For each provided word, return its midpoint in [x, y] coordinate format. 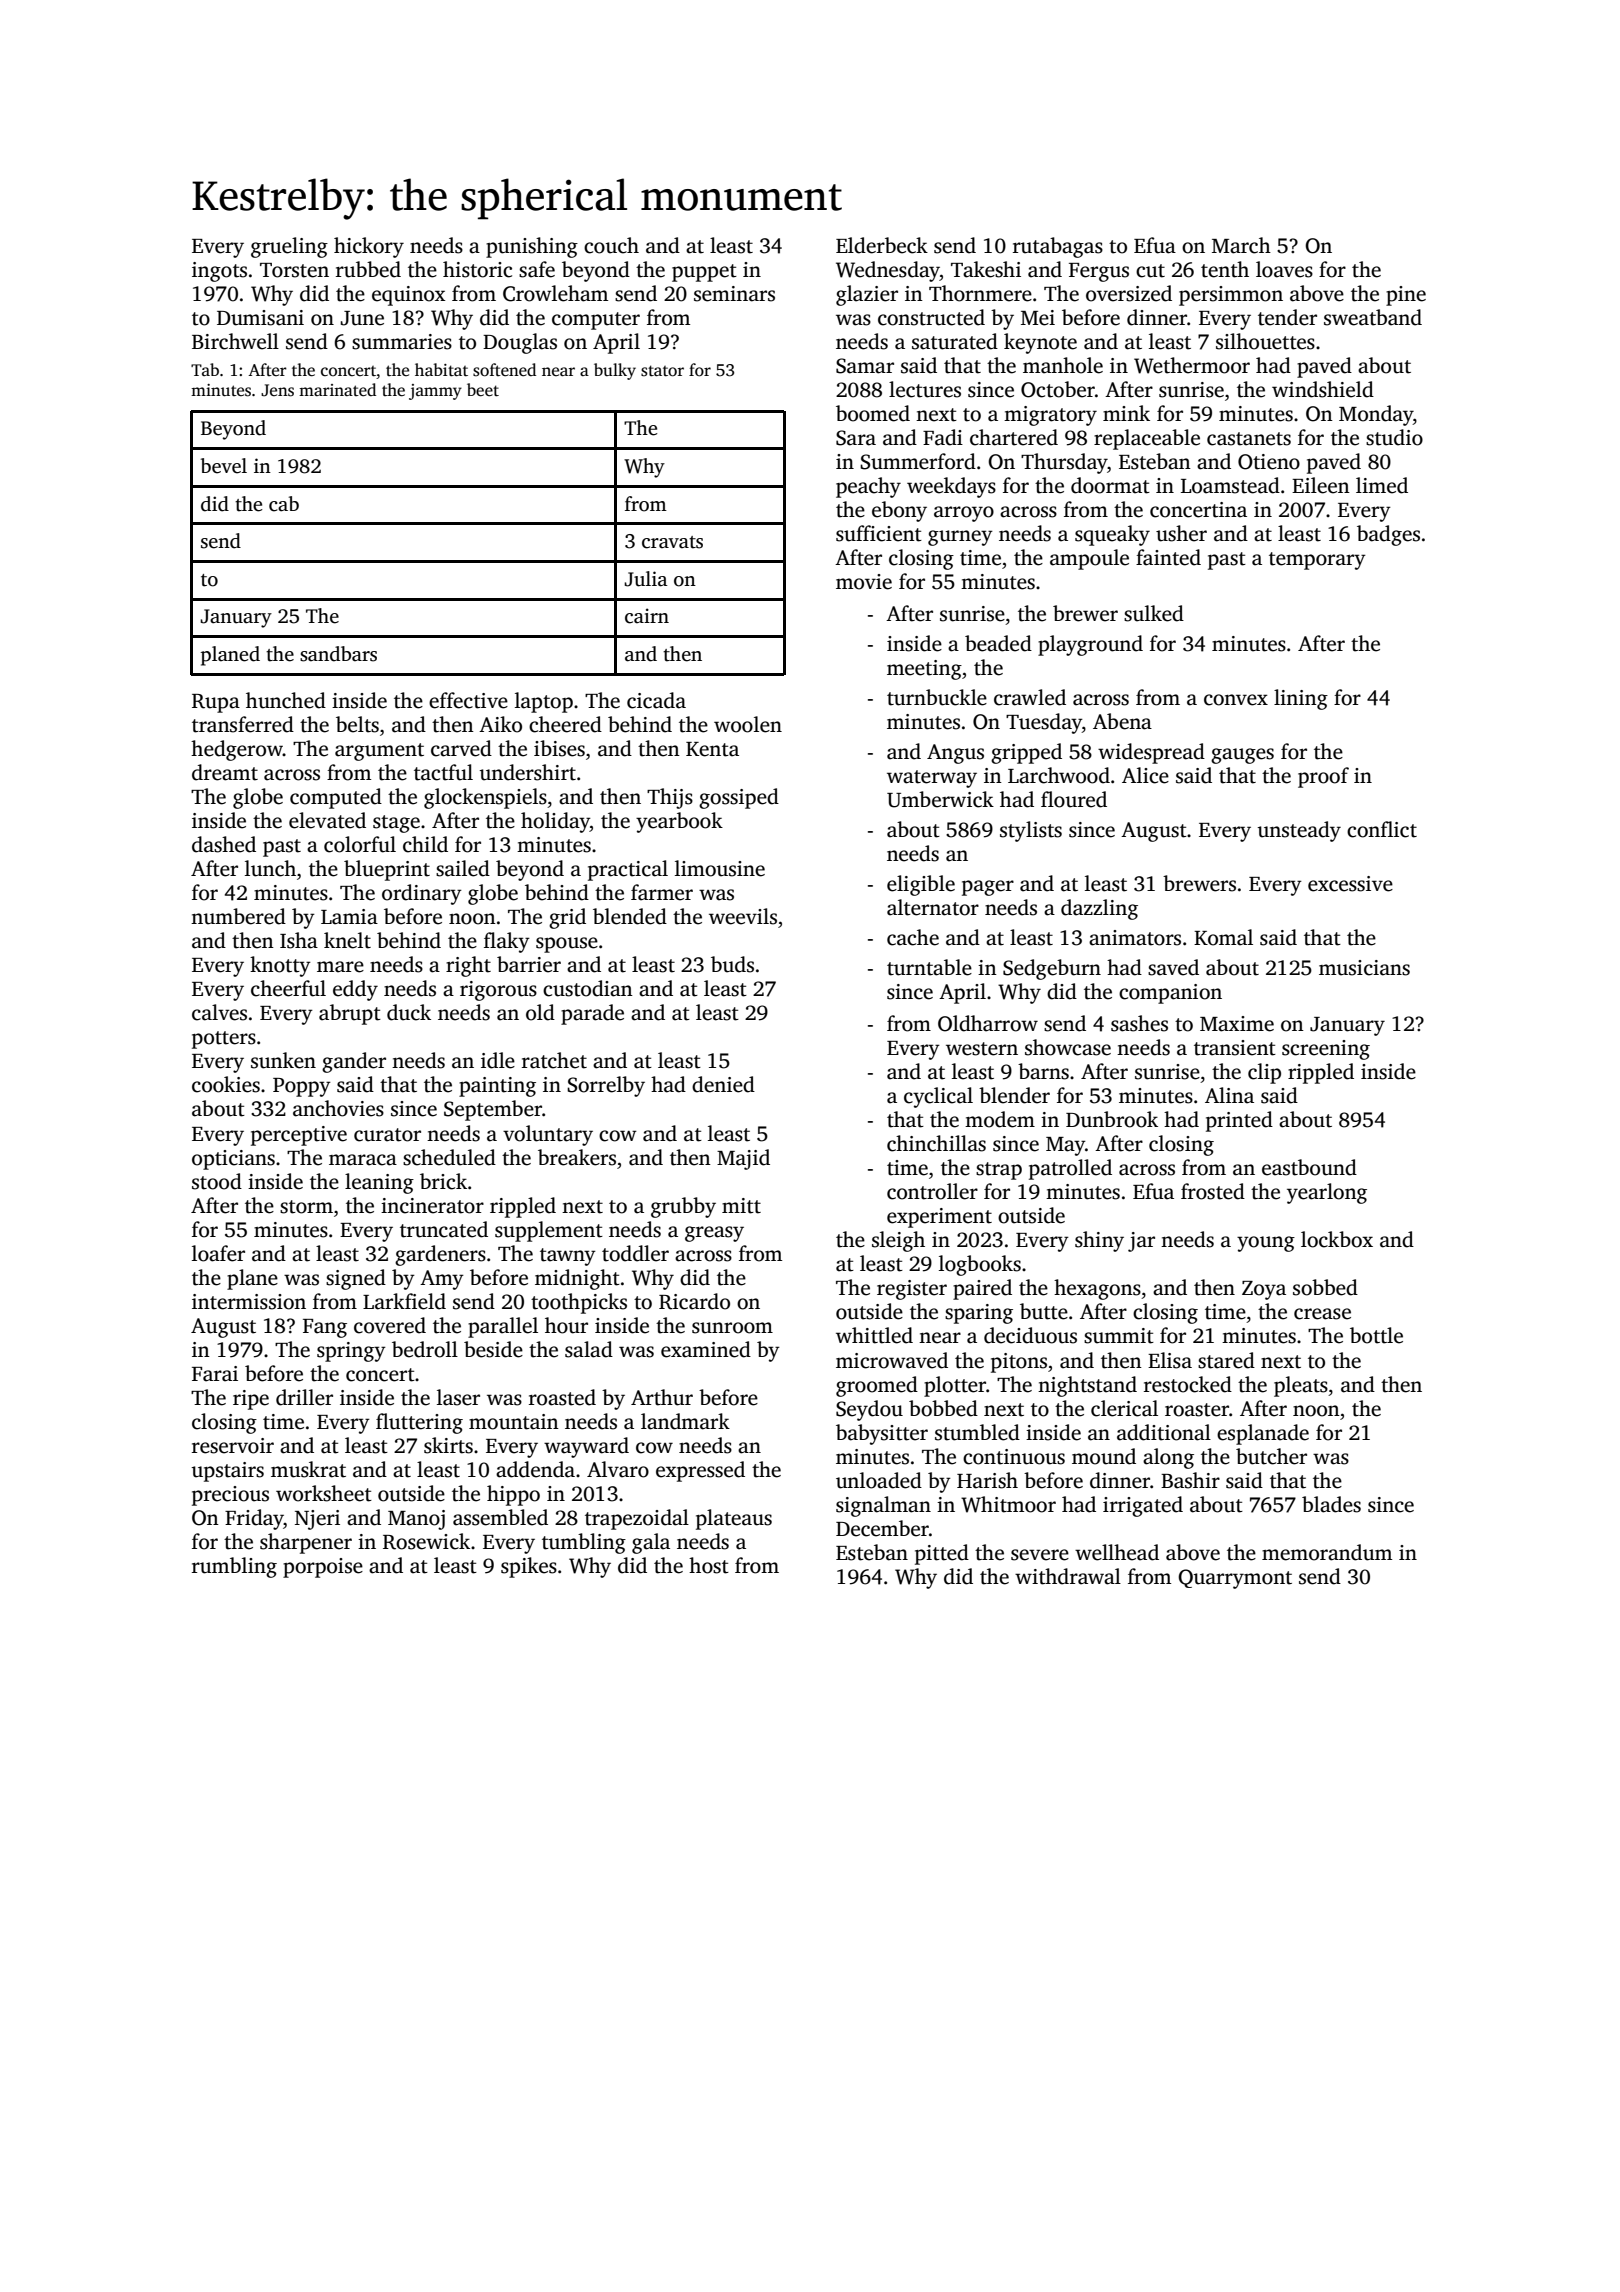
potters [224, 1040]
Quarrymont [1235, 1579]
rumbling [234, 1567]
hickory [369, 247]
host [709, 1565]
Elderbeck [882, 245]
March [1241, 245]
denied [723, 1084]
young [1266, 1244]
